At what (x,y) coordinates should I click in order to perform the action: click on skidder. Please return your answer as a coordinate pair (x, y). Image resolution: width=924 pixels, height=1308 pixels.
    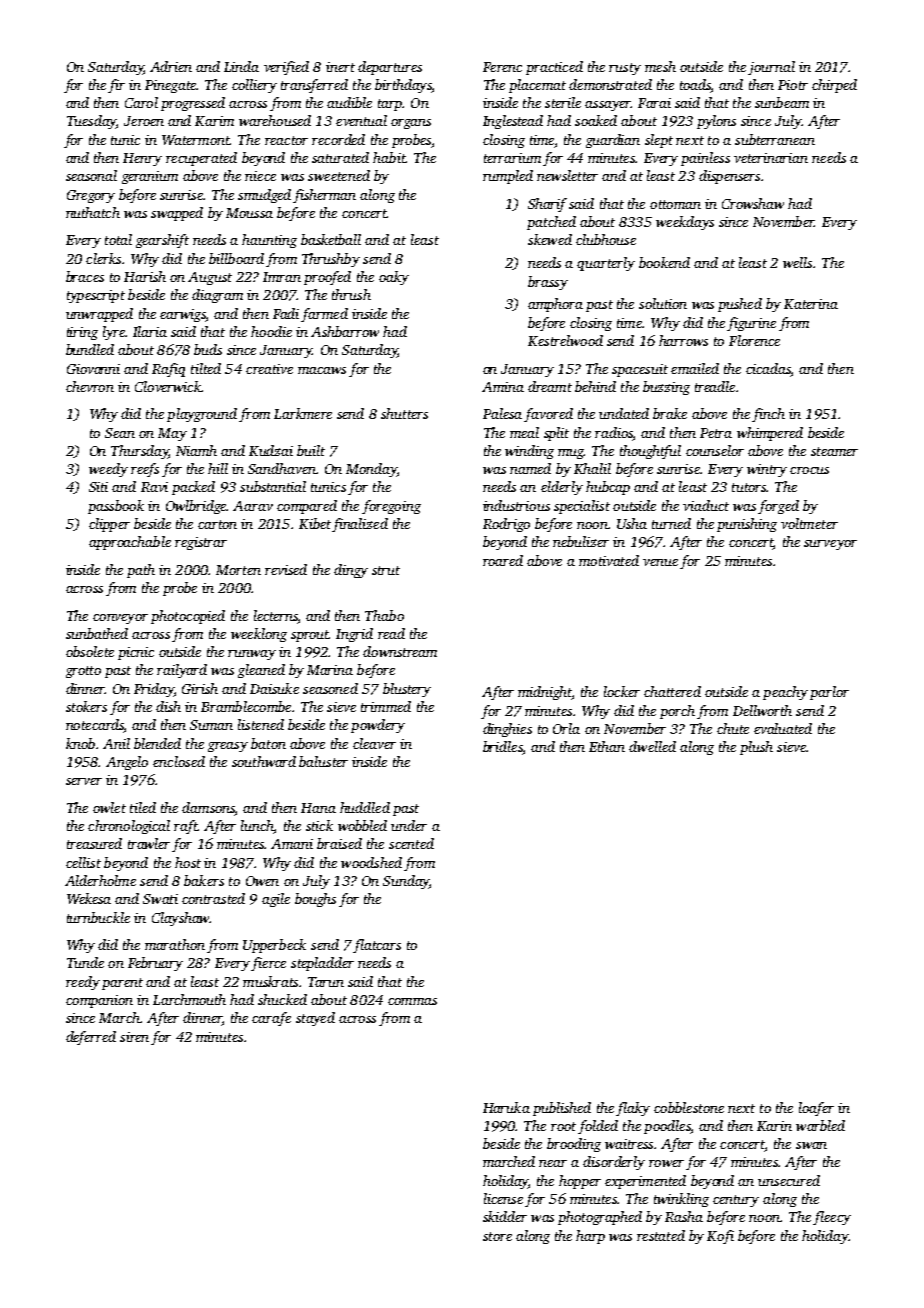
    Looking at the image, I should click on (505, 1216).
